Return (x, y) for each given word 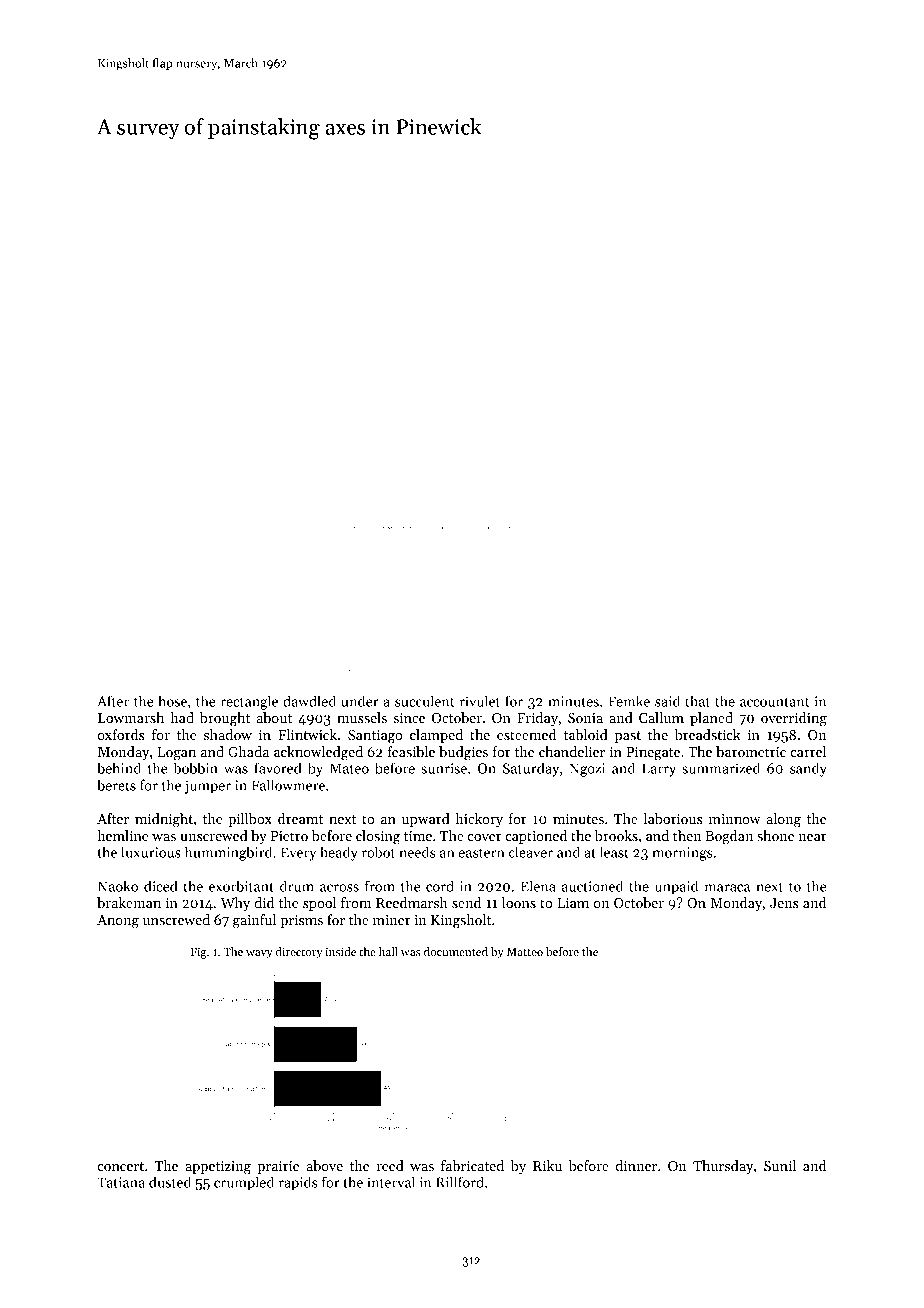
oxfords (121, 734)
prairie (278, 1167)
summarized (721, 768)
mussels (362, 717)
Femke (629, 701)
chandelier (572, 751)
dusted (170, 1182)
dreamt (300, 818)
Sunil (780, 1165)
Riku (547, 1165)
